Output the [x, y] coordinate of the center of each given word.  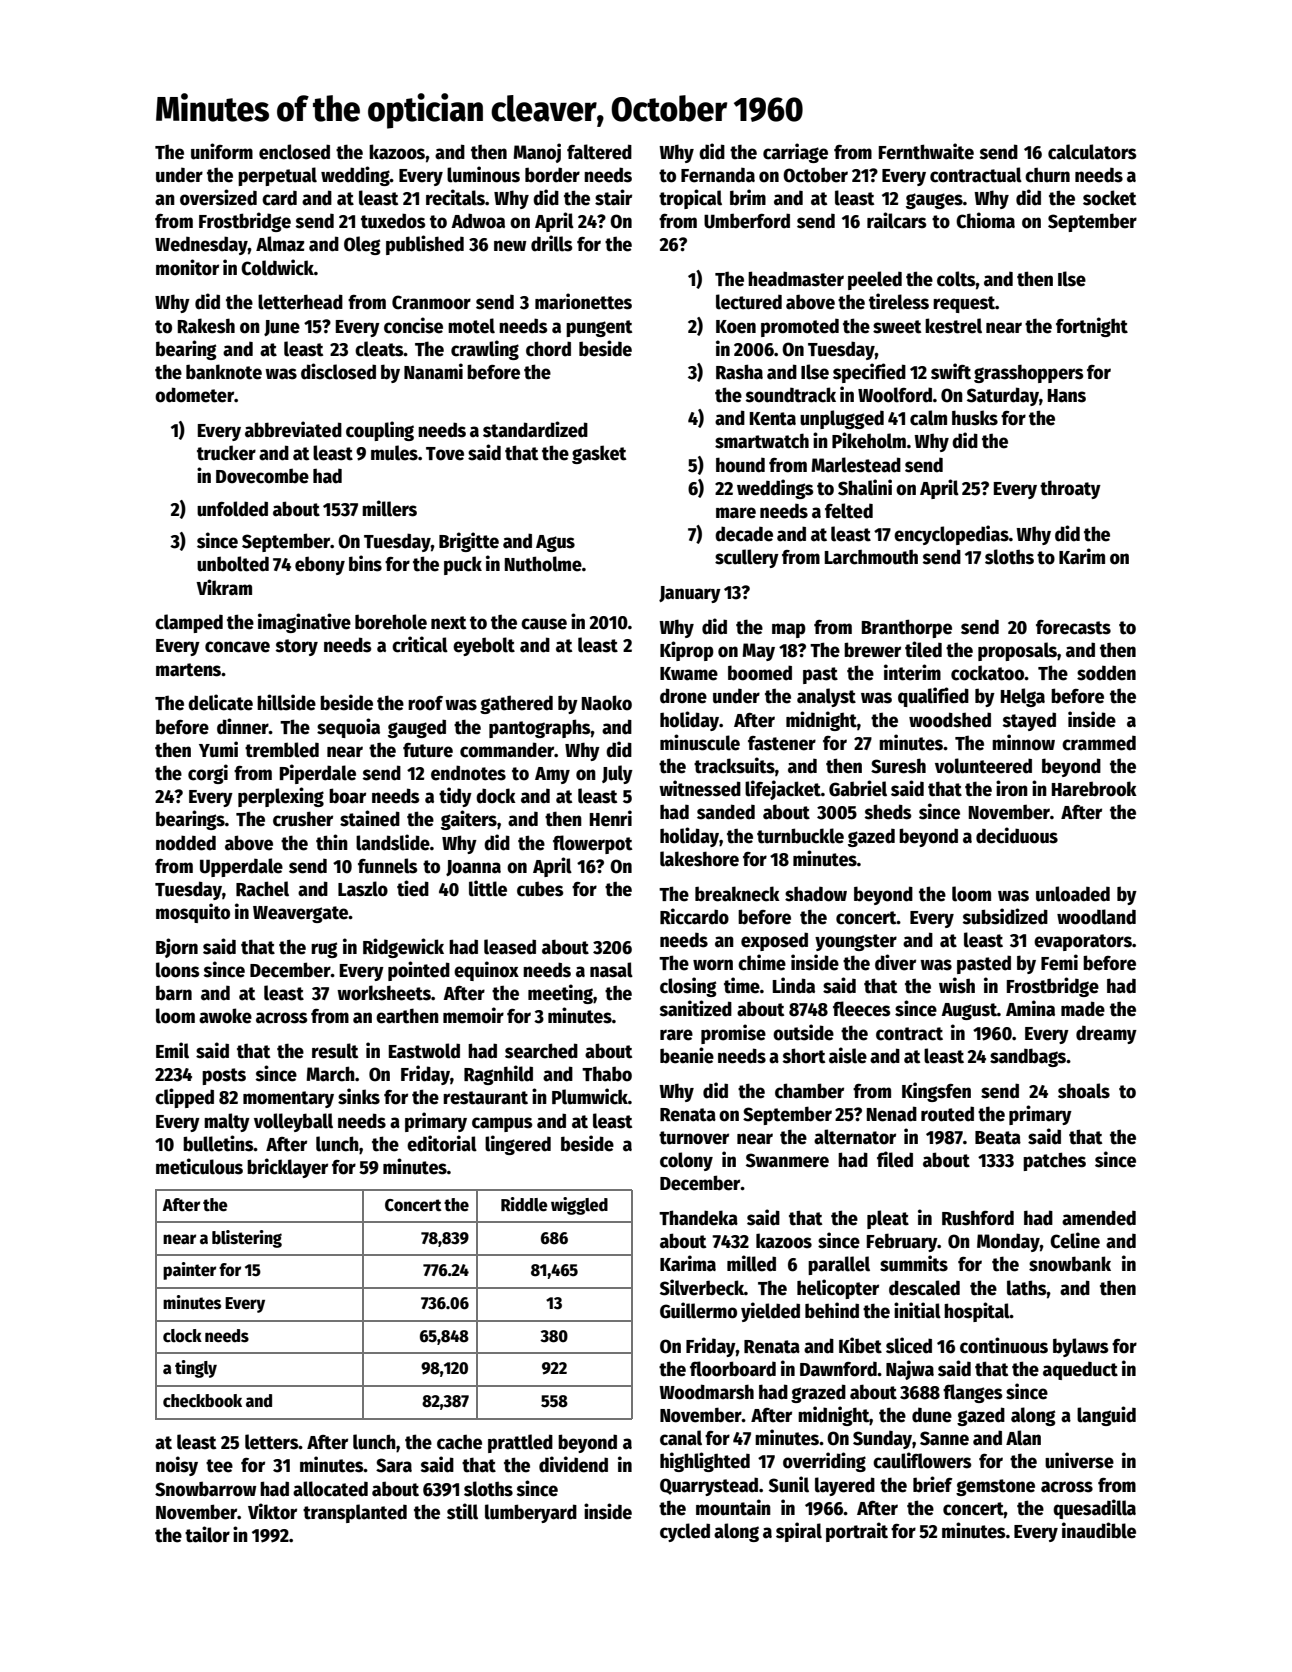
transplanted [355, 1513]
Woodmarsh [706, 1392]
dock [496, 796]
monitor [187, 267]
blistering [247, 1239]
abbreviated [293, 429]
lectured [749, 302]
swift [951, 371]
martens [188, 670]
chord [548, 349]
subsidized [1005, 916]
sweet [897, 327]
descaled [924, 1288]
